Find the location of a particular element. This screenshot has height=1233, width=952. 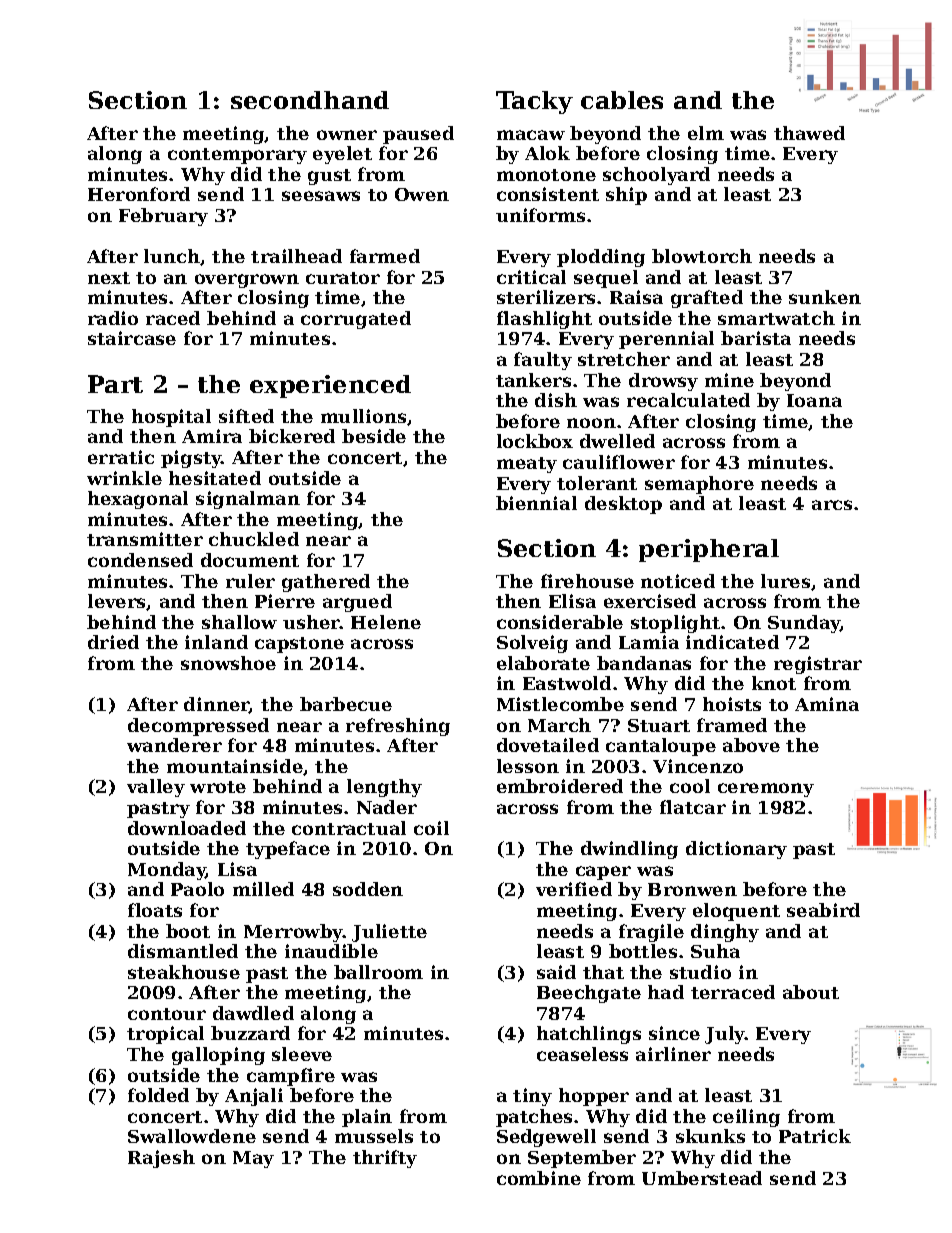

combine is located at coordinates (539, 1178).
